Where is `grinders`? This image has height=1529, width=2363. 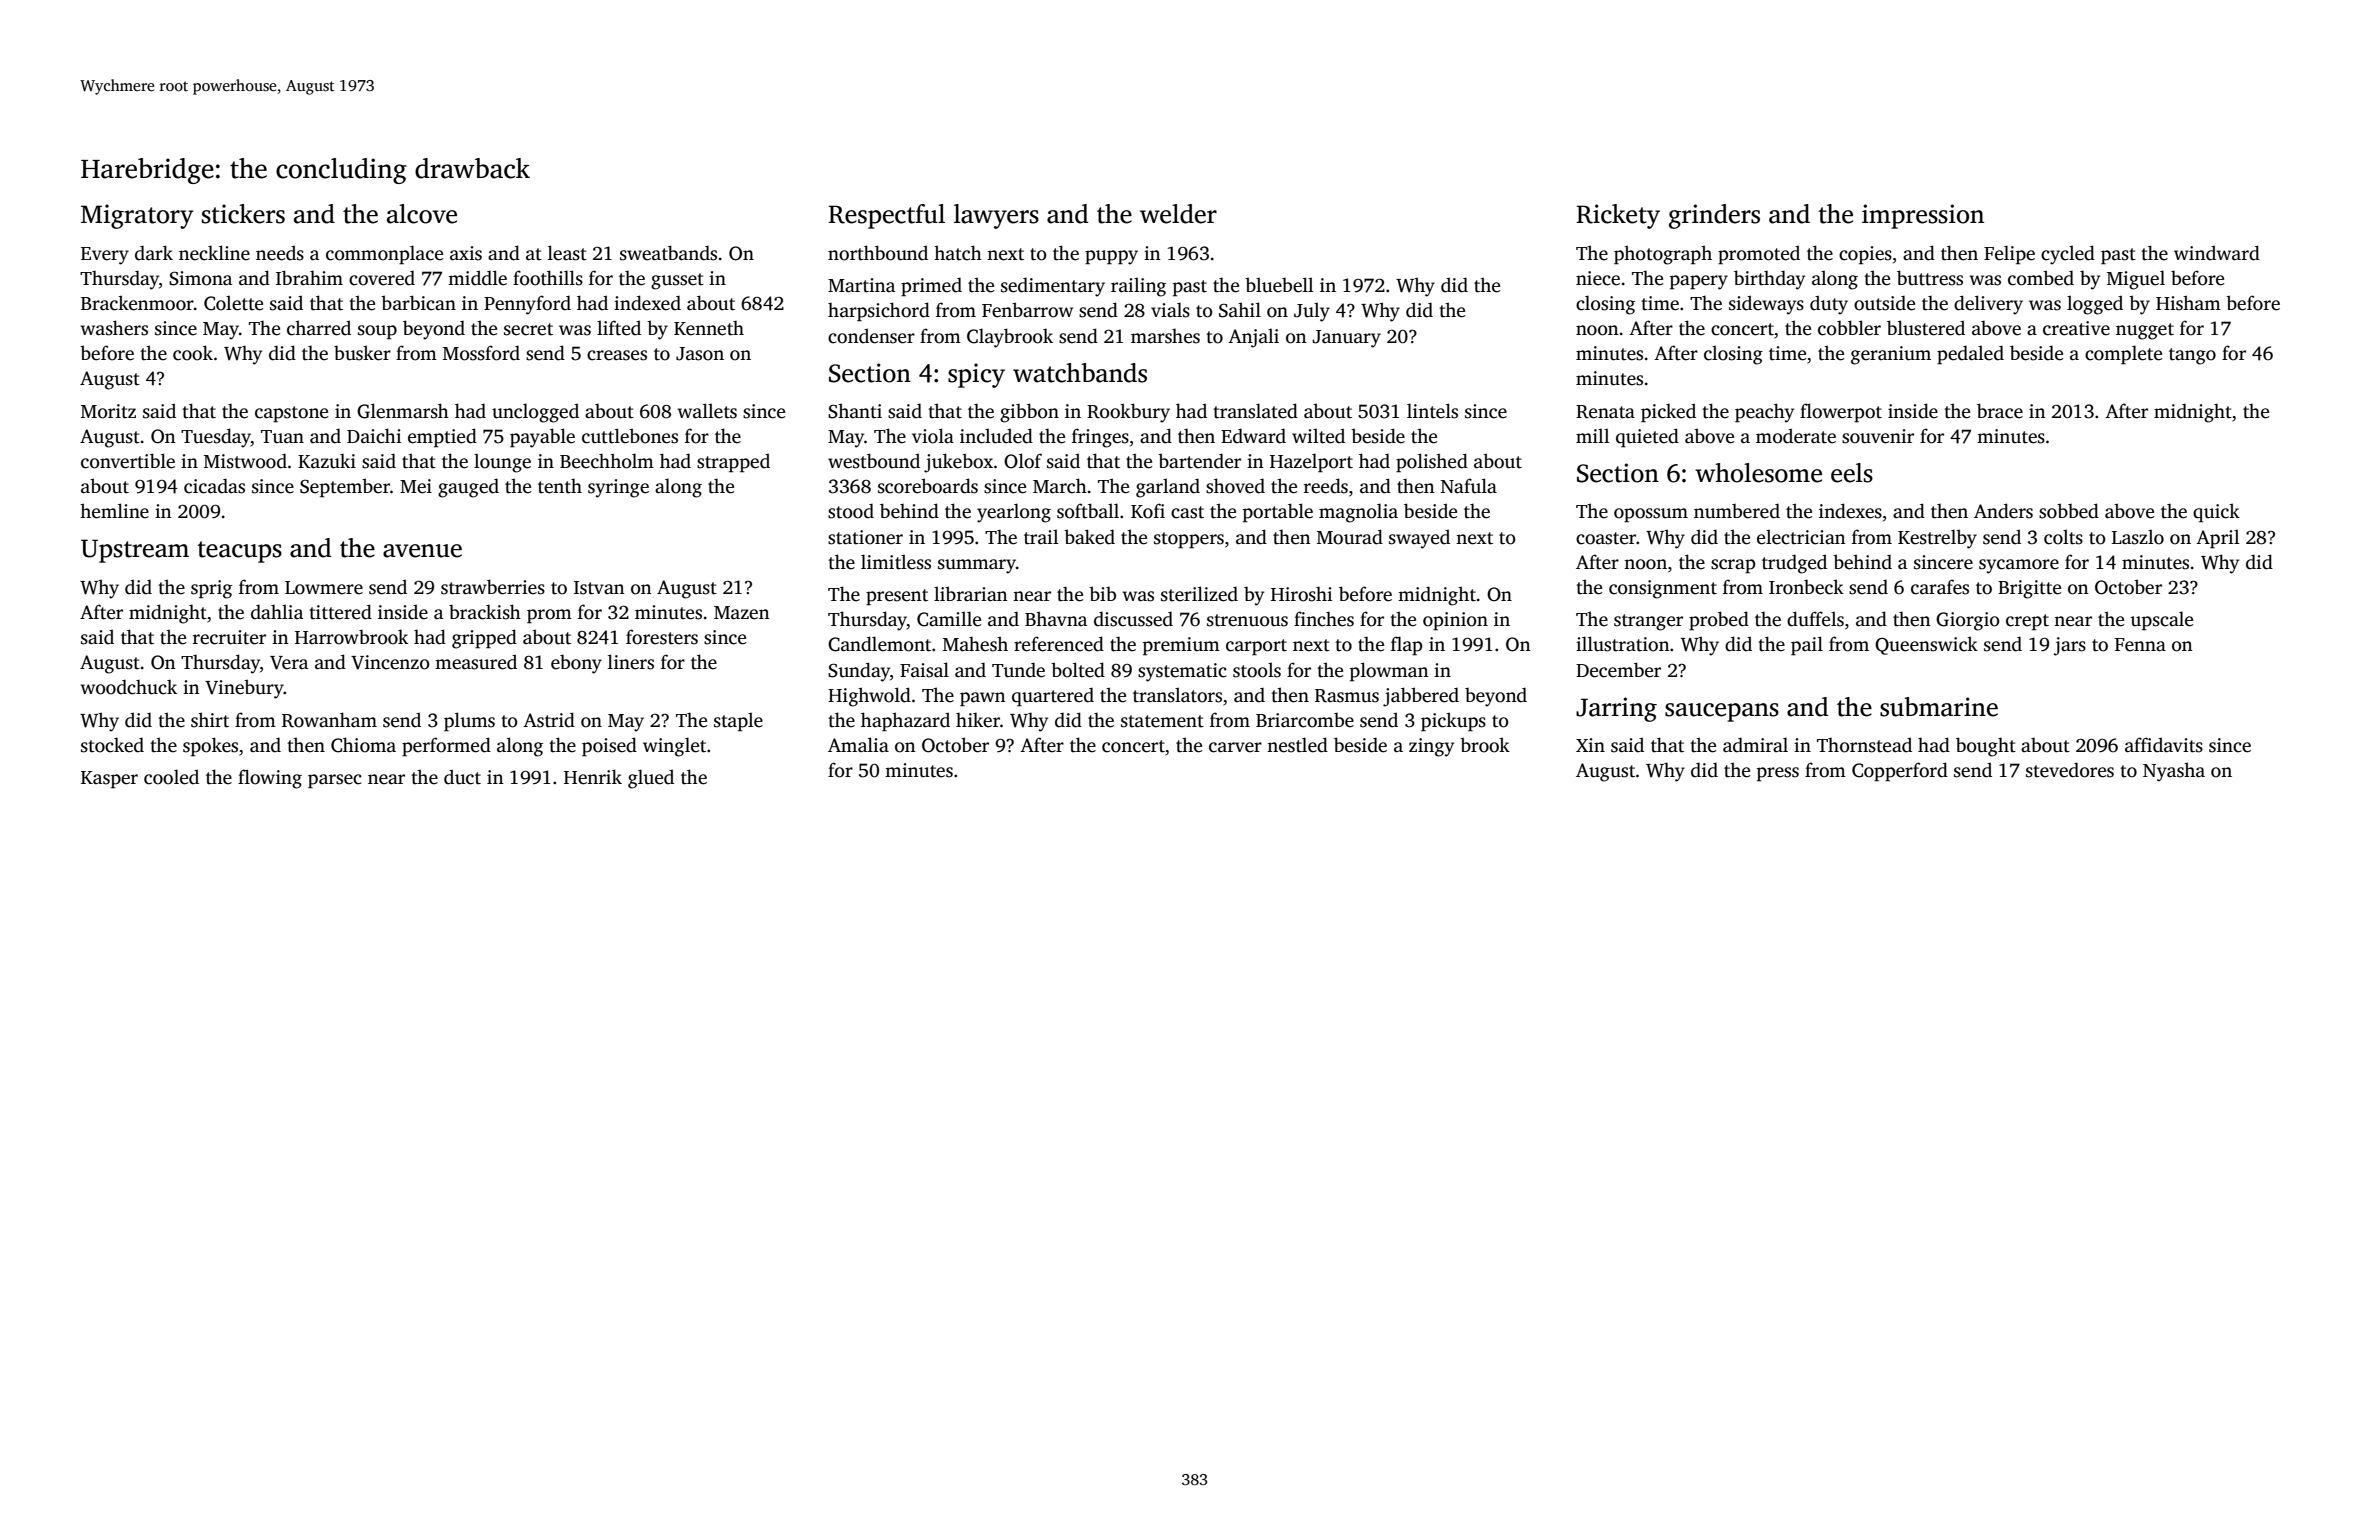 grinders is located at coordinates (1714, 216).
